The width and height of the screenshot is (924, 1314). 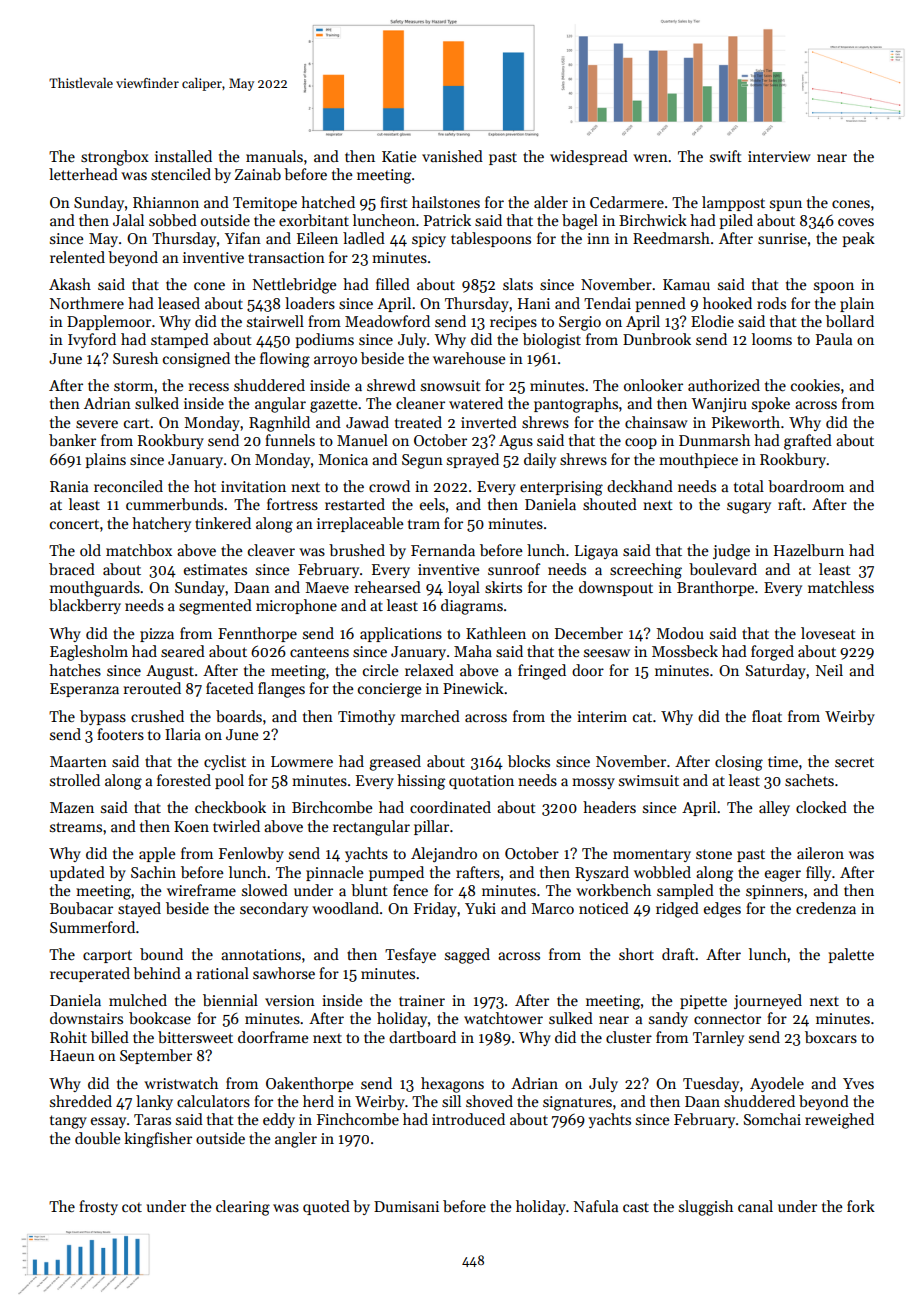 What do you see at coordinates (452, 156) in the screenshot?
I see `vanished` at bounding box center [452, 156].
